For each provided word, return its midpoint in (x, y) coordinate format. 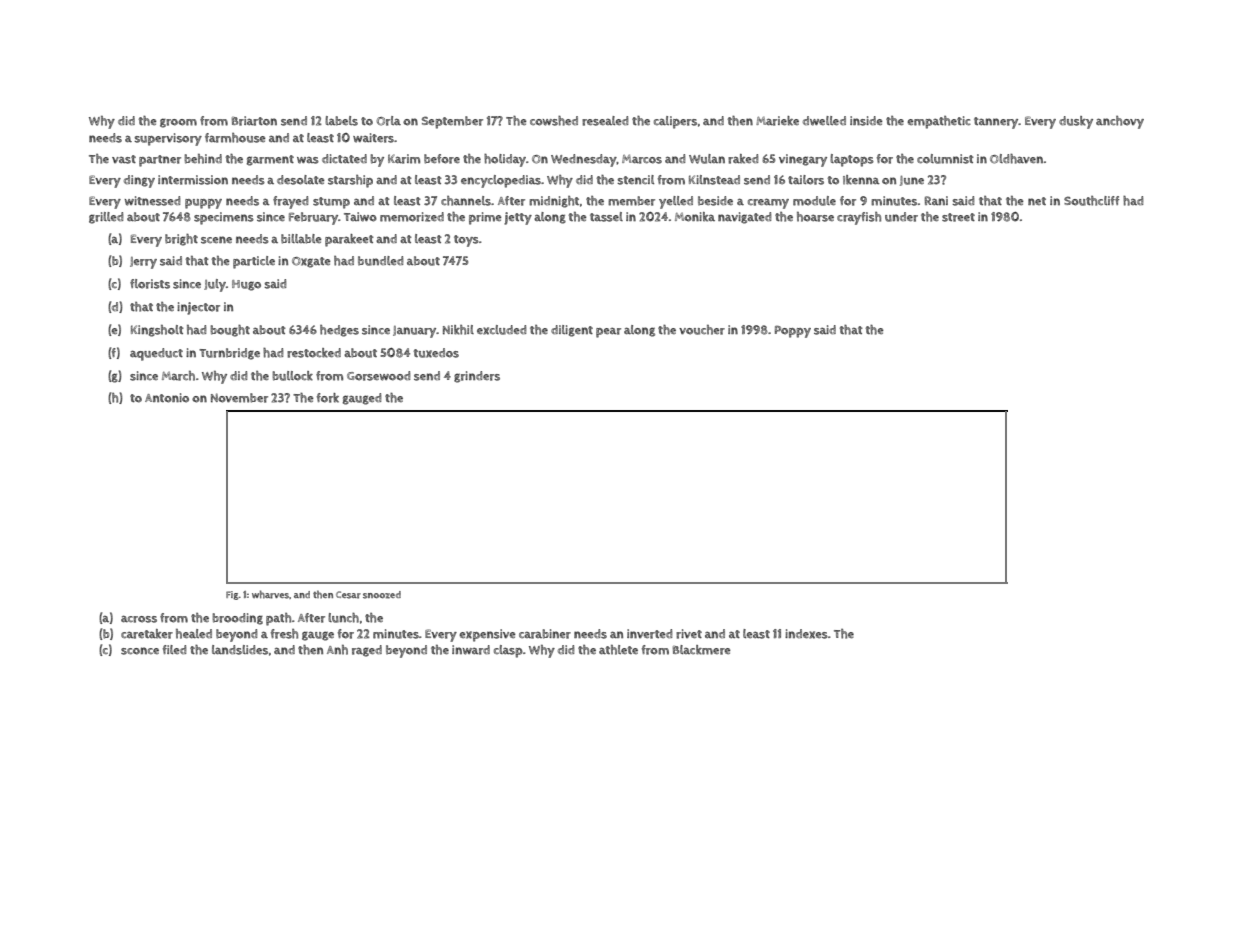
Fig (232, 595)
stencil (635, 180)
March (178, 376)
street (958, 217)
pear (608, 333)
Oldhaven (1016, 159)
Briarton (254, 121)
